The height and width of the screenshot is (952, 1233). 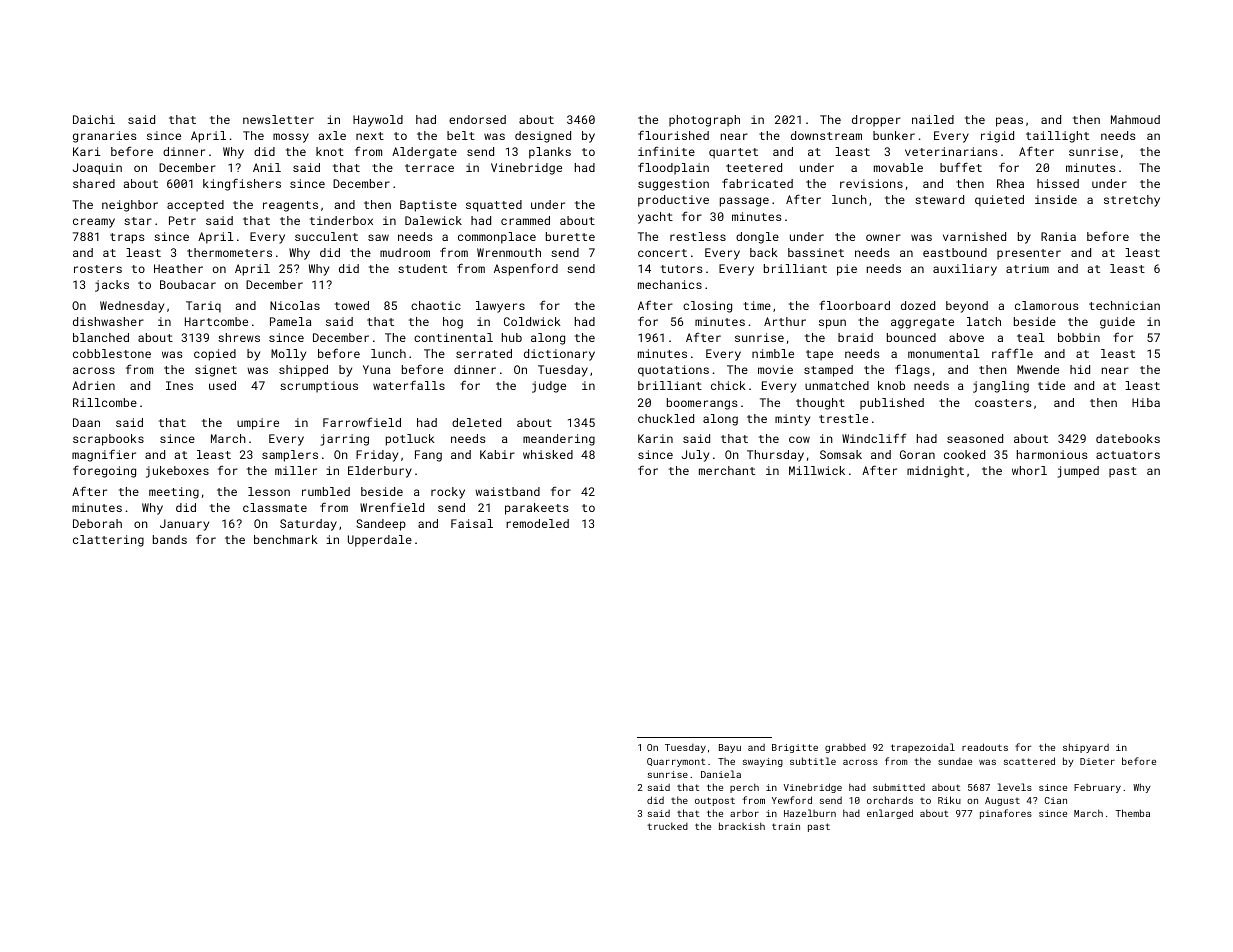 I want to click on beyond, so click(x=967, y=307).
